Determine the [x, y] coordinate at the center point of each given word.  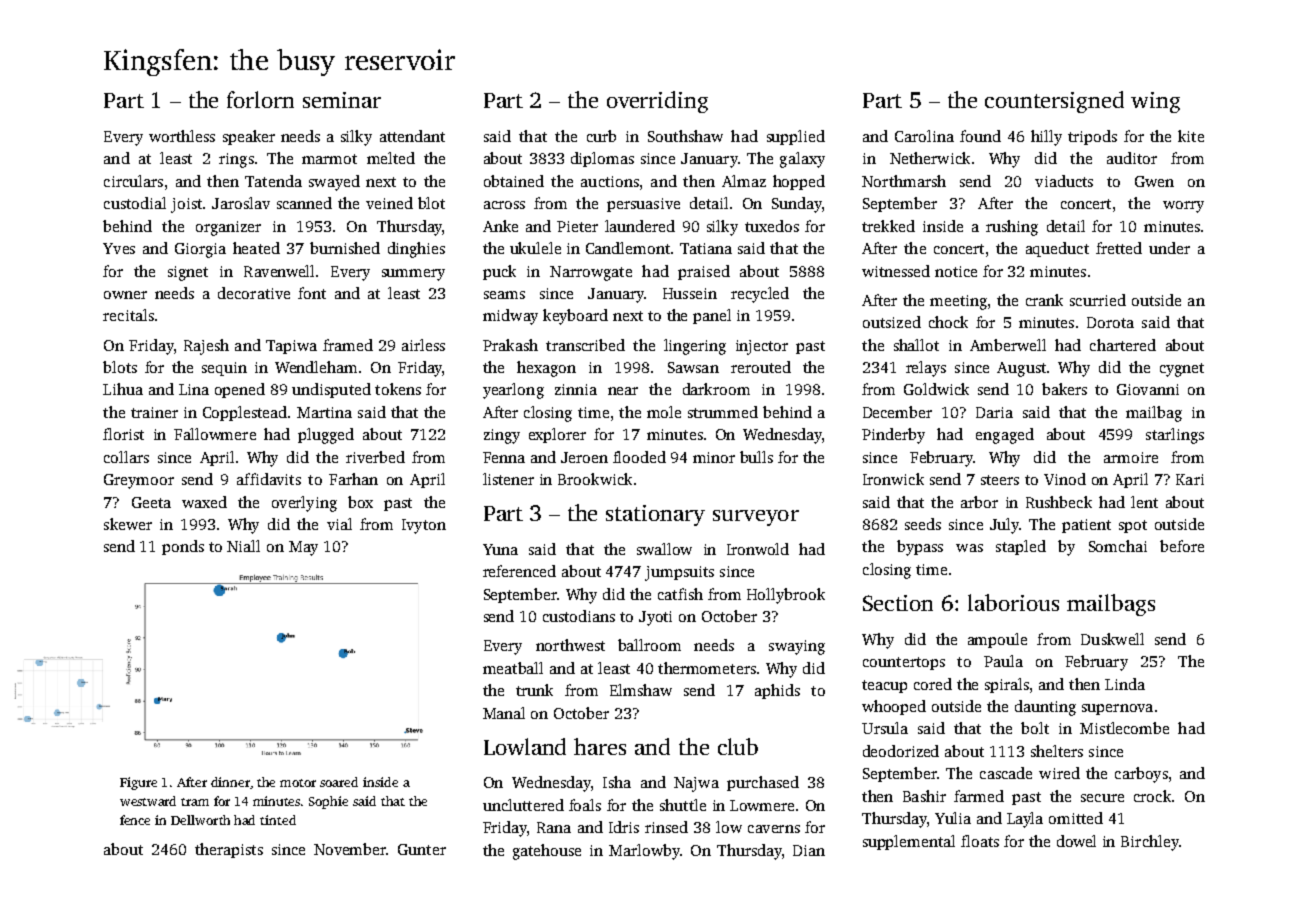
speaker [249, 137]
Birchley [1150, 843]
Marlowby [644, 852]
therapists [229, 850]
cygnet [1182, 370]
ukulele [535, 248]
